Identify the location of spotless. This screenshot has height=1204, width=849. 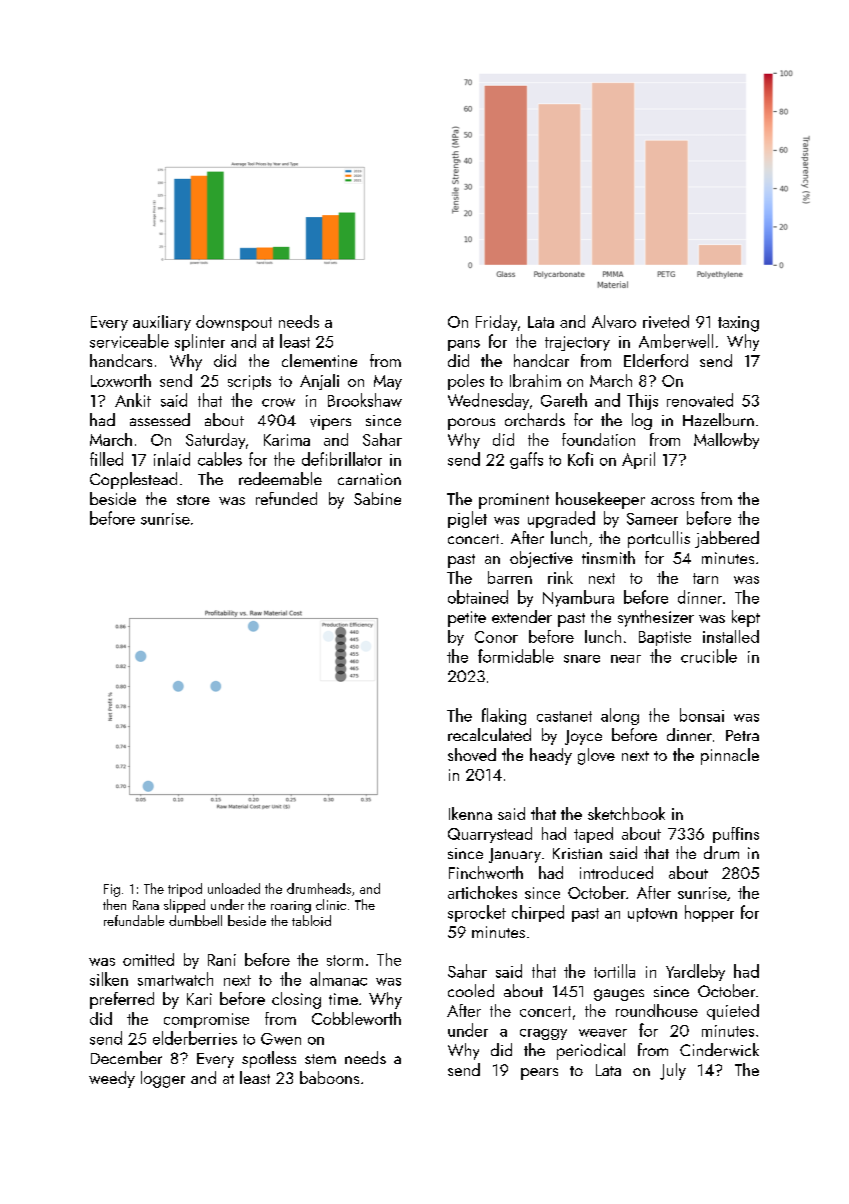
(269, 1059).
